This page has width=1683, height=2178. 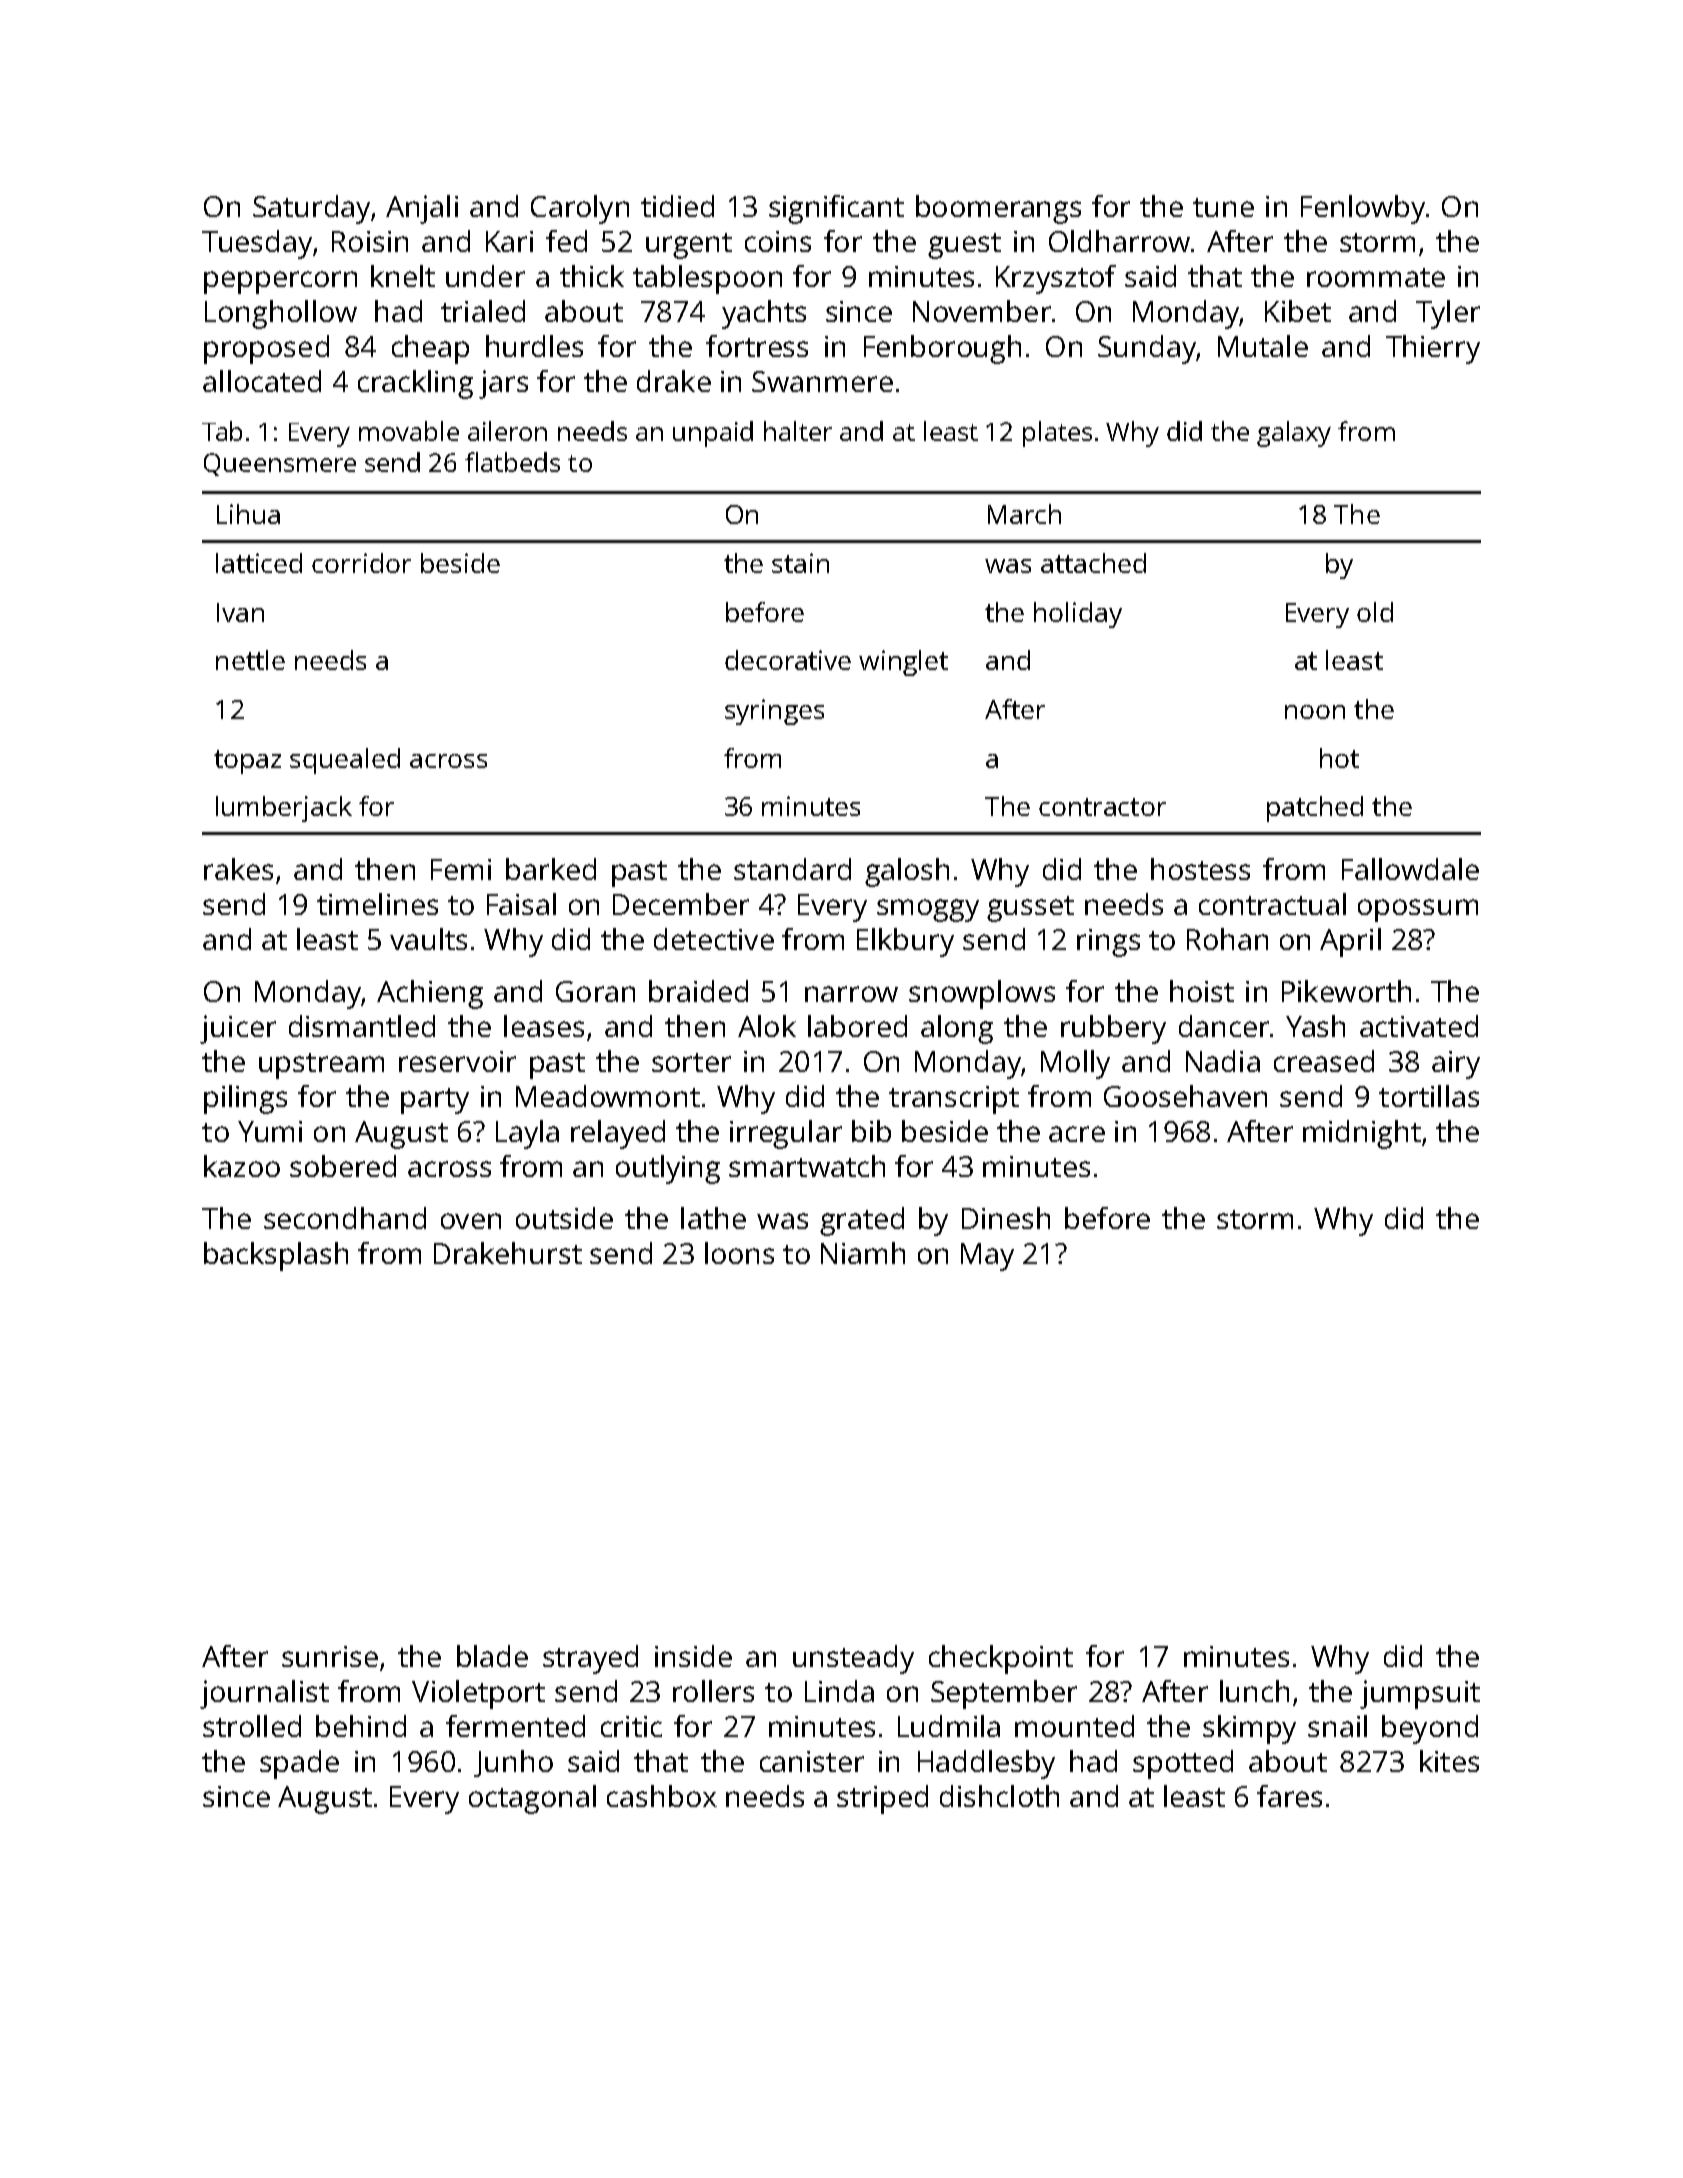 I want to click on backsplash, so click(x=276, y=1256).
